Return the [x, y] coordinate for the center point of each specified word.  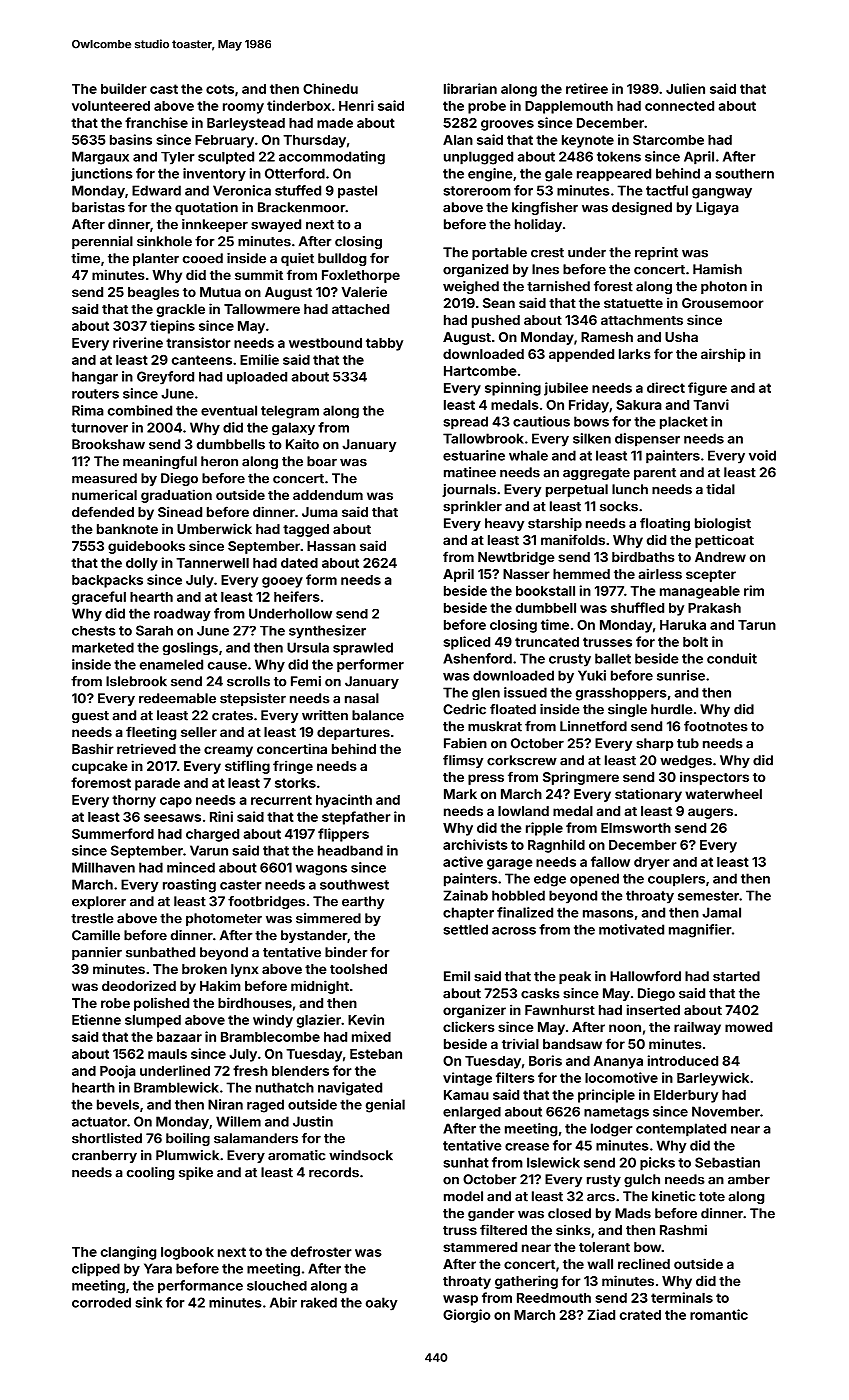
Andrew [720, 557]
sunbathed [160, 952]
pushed [496, 321]
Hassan [331, 546]
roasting [189, 886]
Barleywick [713, 1079]
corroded [101, 1302]
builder [124, 88]
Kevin [366, 1019]
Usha [681, 337]
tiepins [172, 327]
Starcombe [668, 140]
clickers [469, 1026]
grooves [507, 125]
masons [608, 914]
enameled [171, 664]
